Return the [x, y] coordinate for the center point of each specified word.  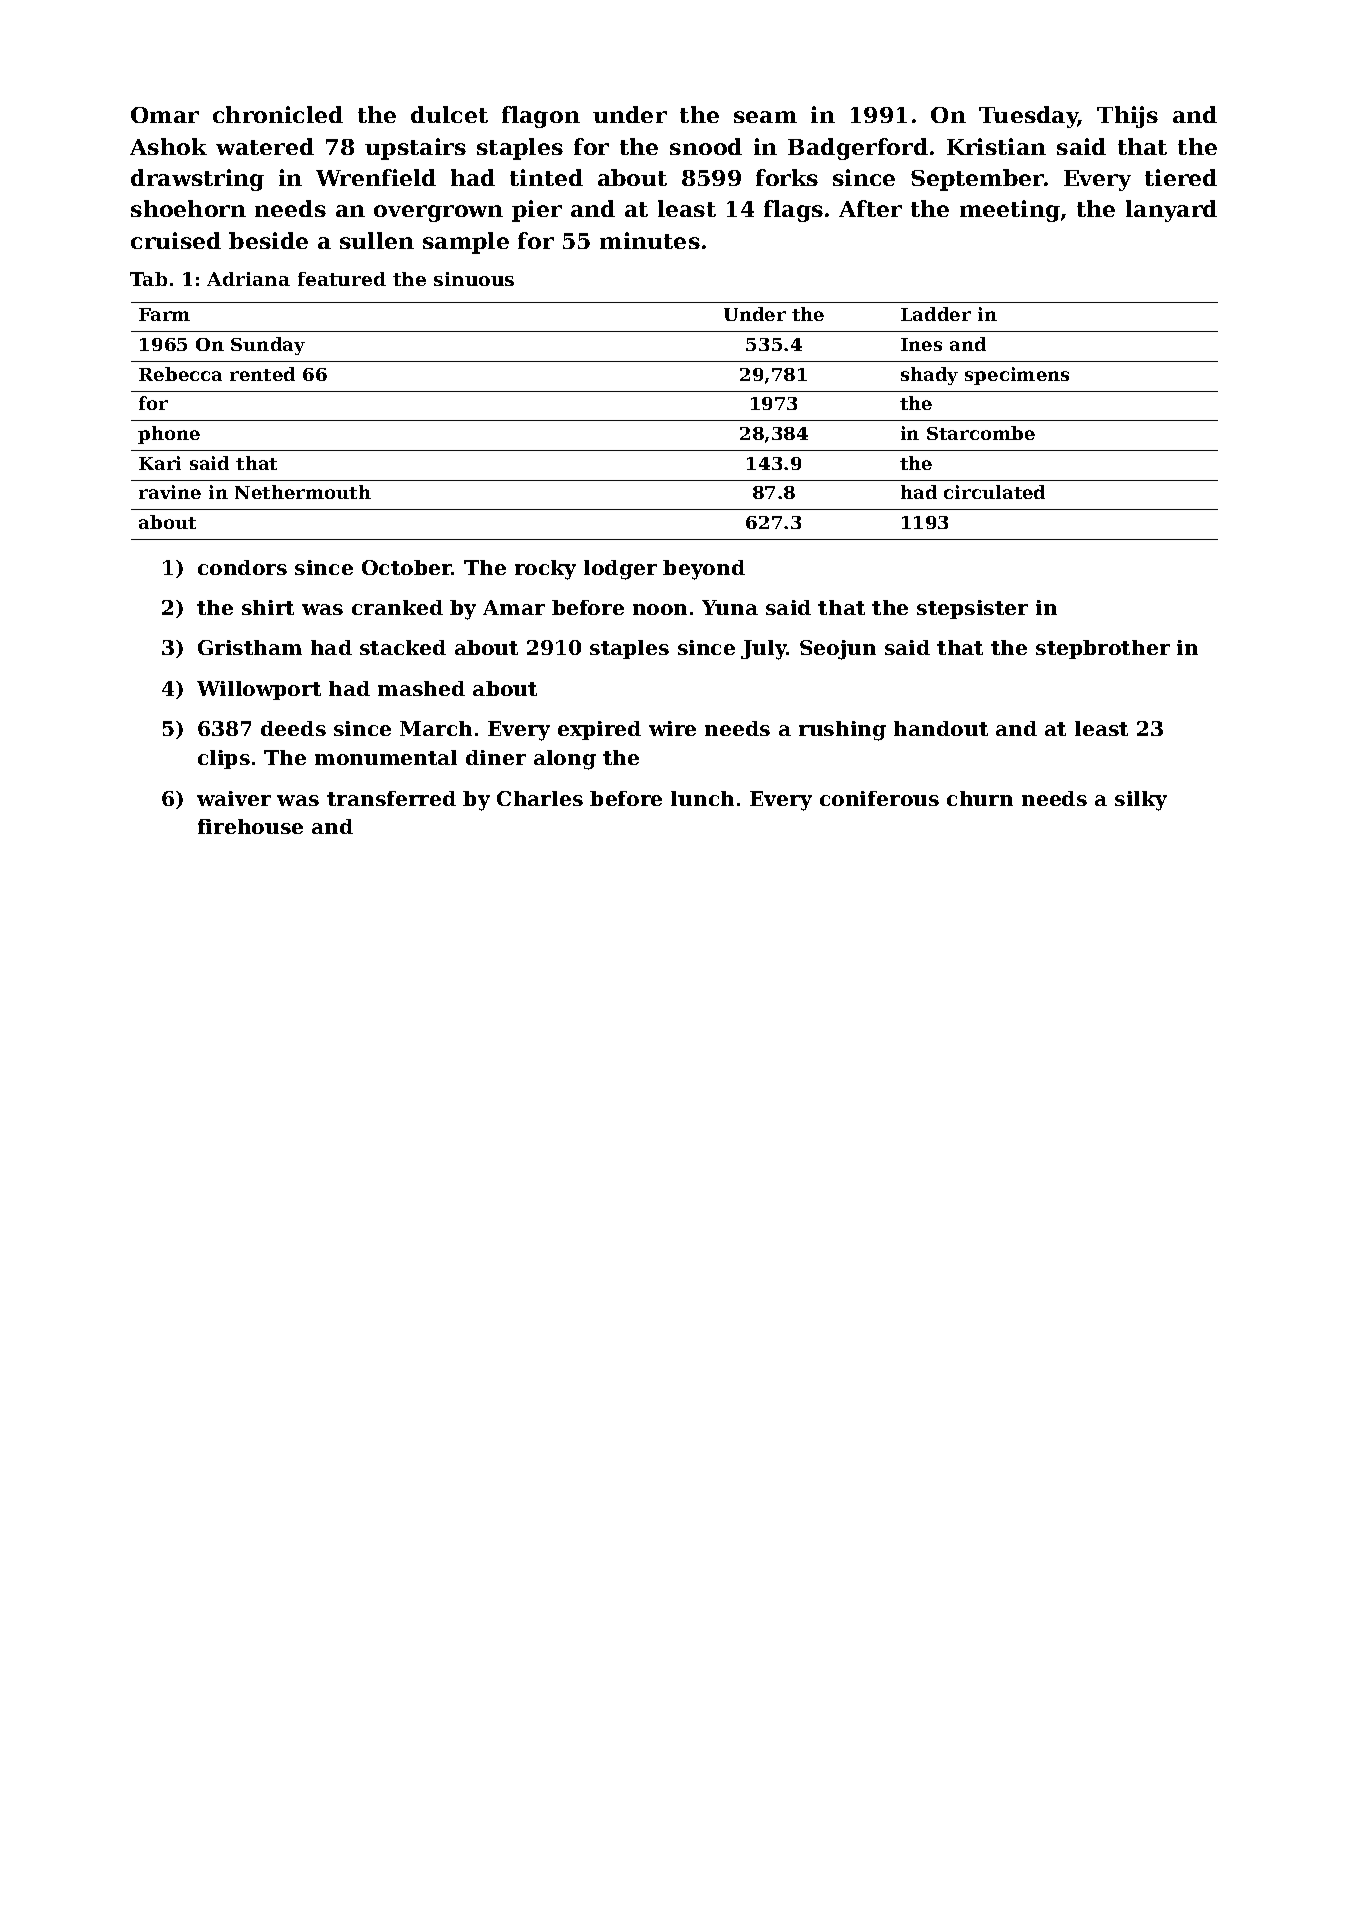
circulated [994, 492]
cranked [397, 607]
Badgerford [858, 149]
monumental [386, 757]
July [764, 650]
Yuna [730, 607]
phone [169, 435]
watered [265, 146]
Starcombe [981, 433]
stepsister [972, 609]
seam [765, 117]
